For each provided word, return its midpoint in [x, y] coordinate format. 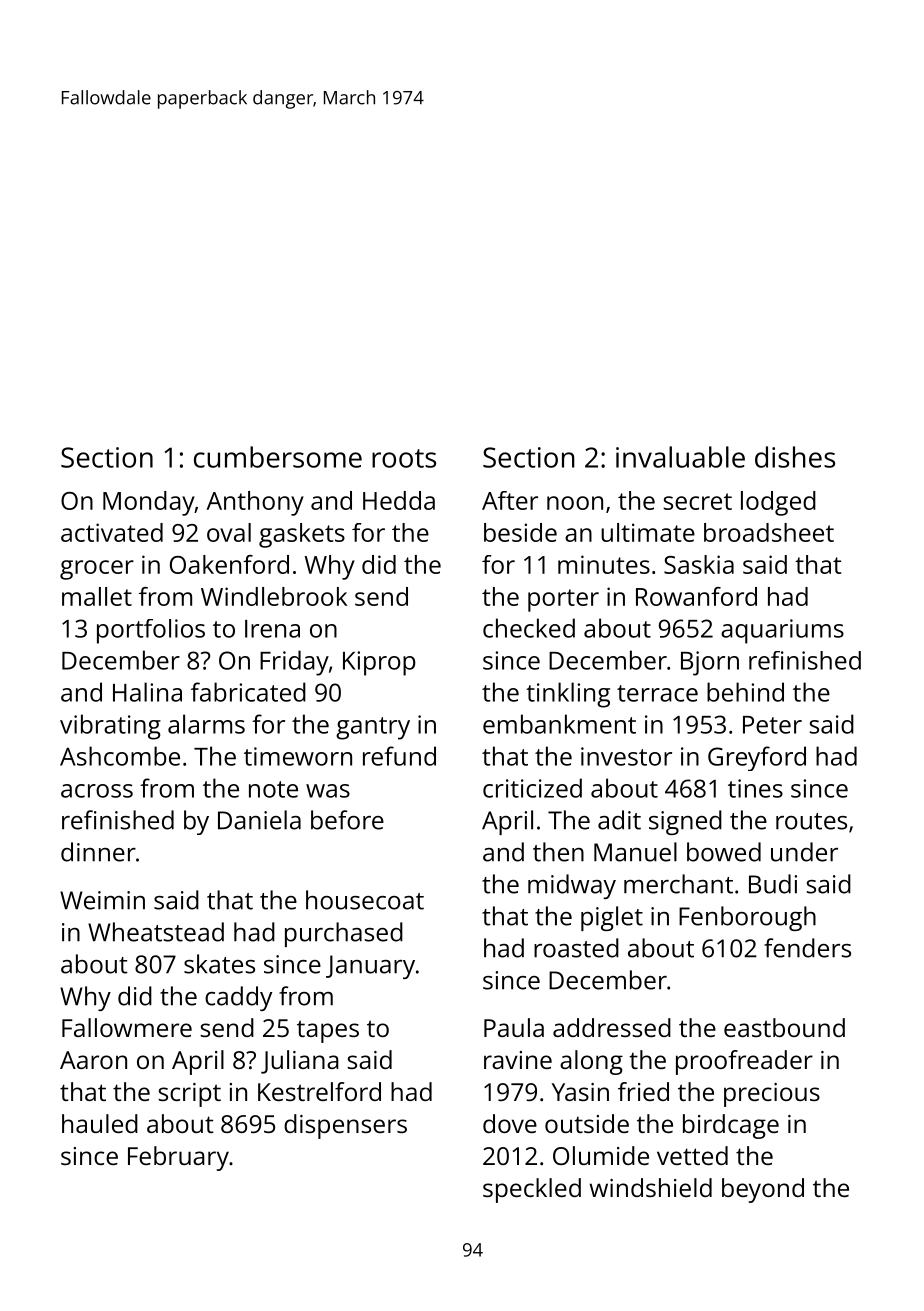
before [347, 820]
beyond [763, 1190]
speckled [532, 1190]
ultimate [648, 532]
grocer [97, 570]
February [178, 1158]
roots [404, 458]
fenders [807, 948]
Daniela [259, 820]
